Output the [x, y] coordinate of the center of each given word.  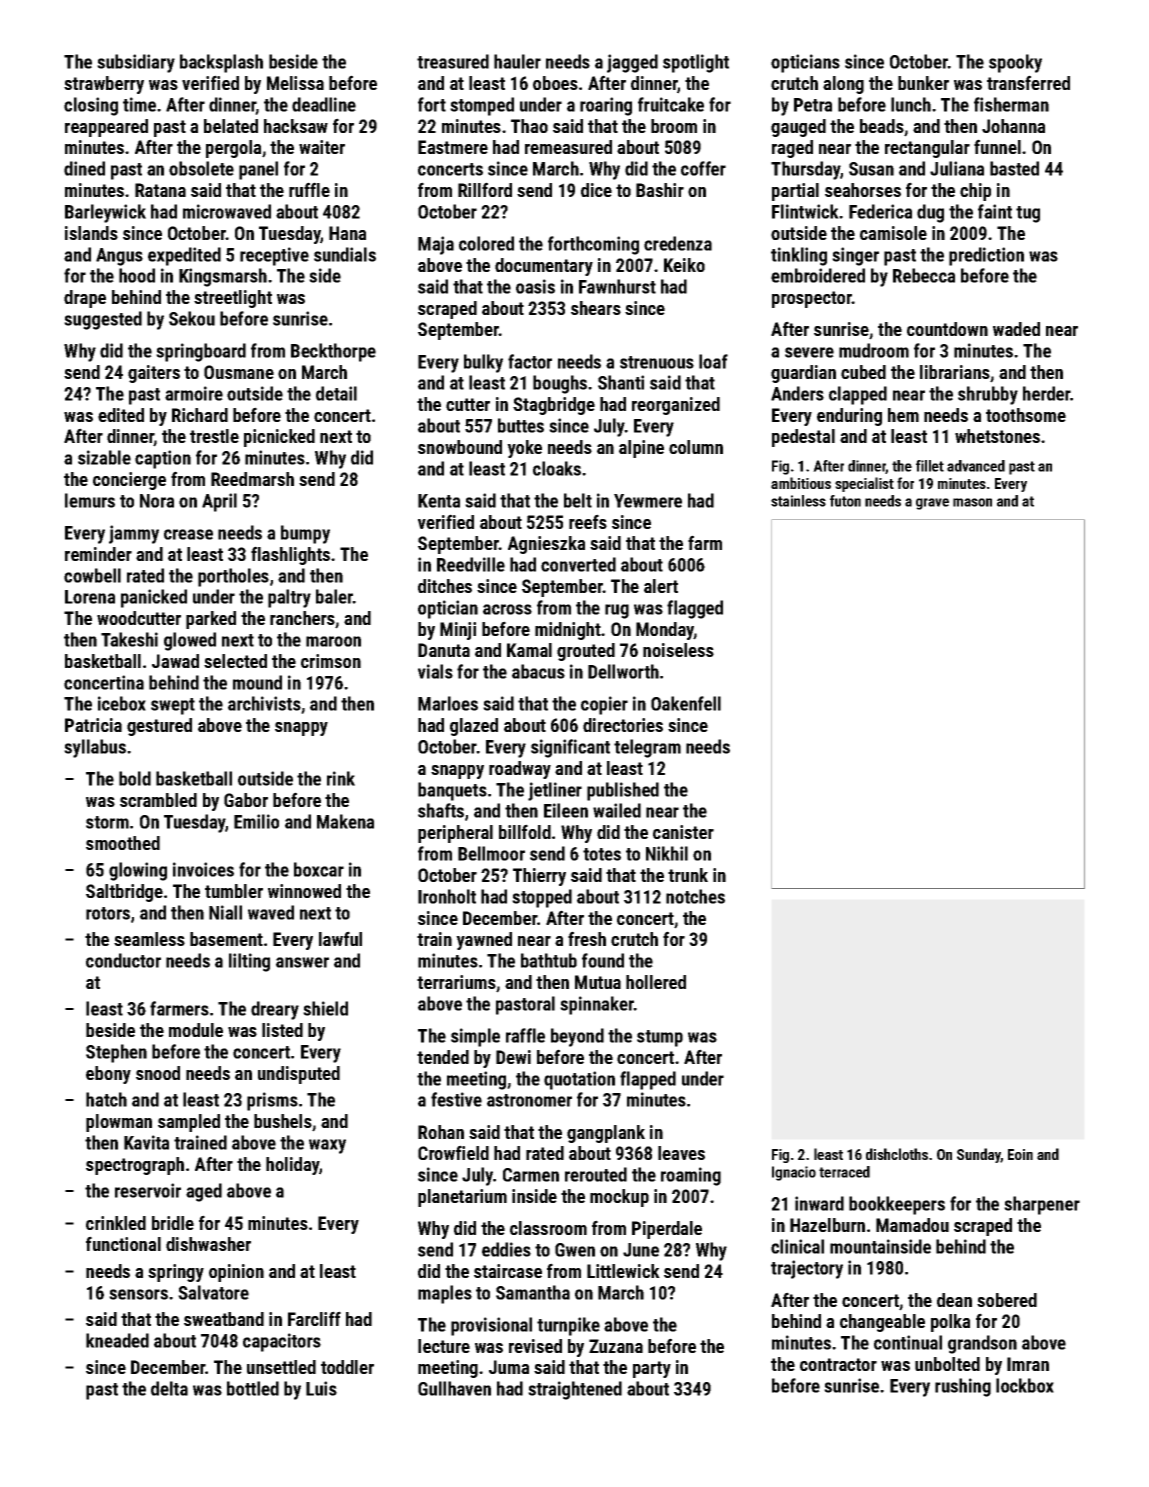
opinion [236, 1273]
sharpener [1042, 1205]
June [641, 1250]
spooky [1015, 63]
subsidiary [136, 63]
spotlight [696, 63]
